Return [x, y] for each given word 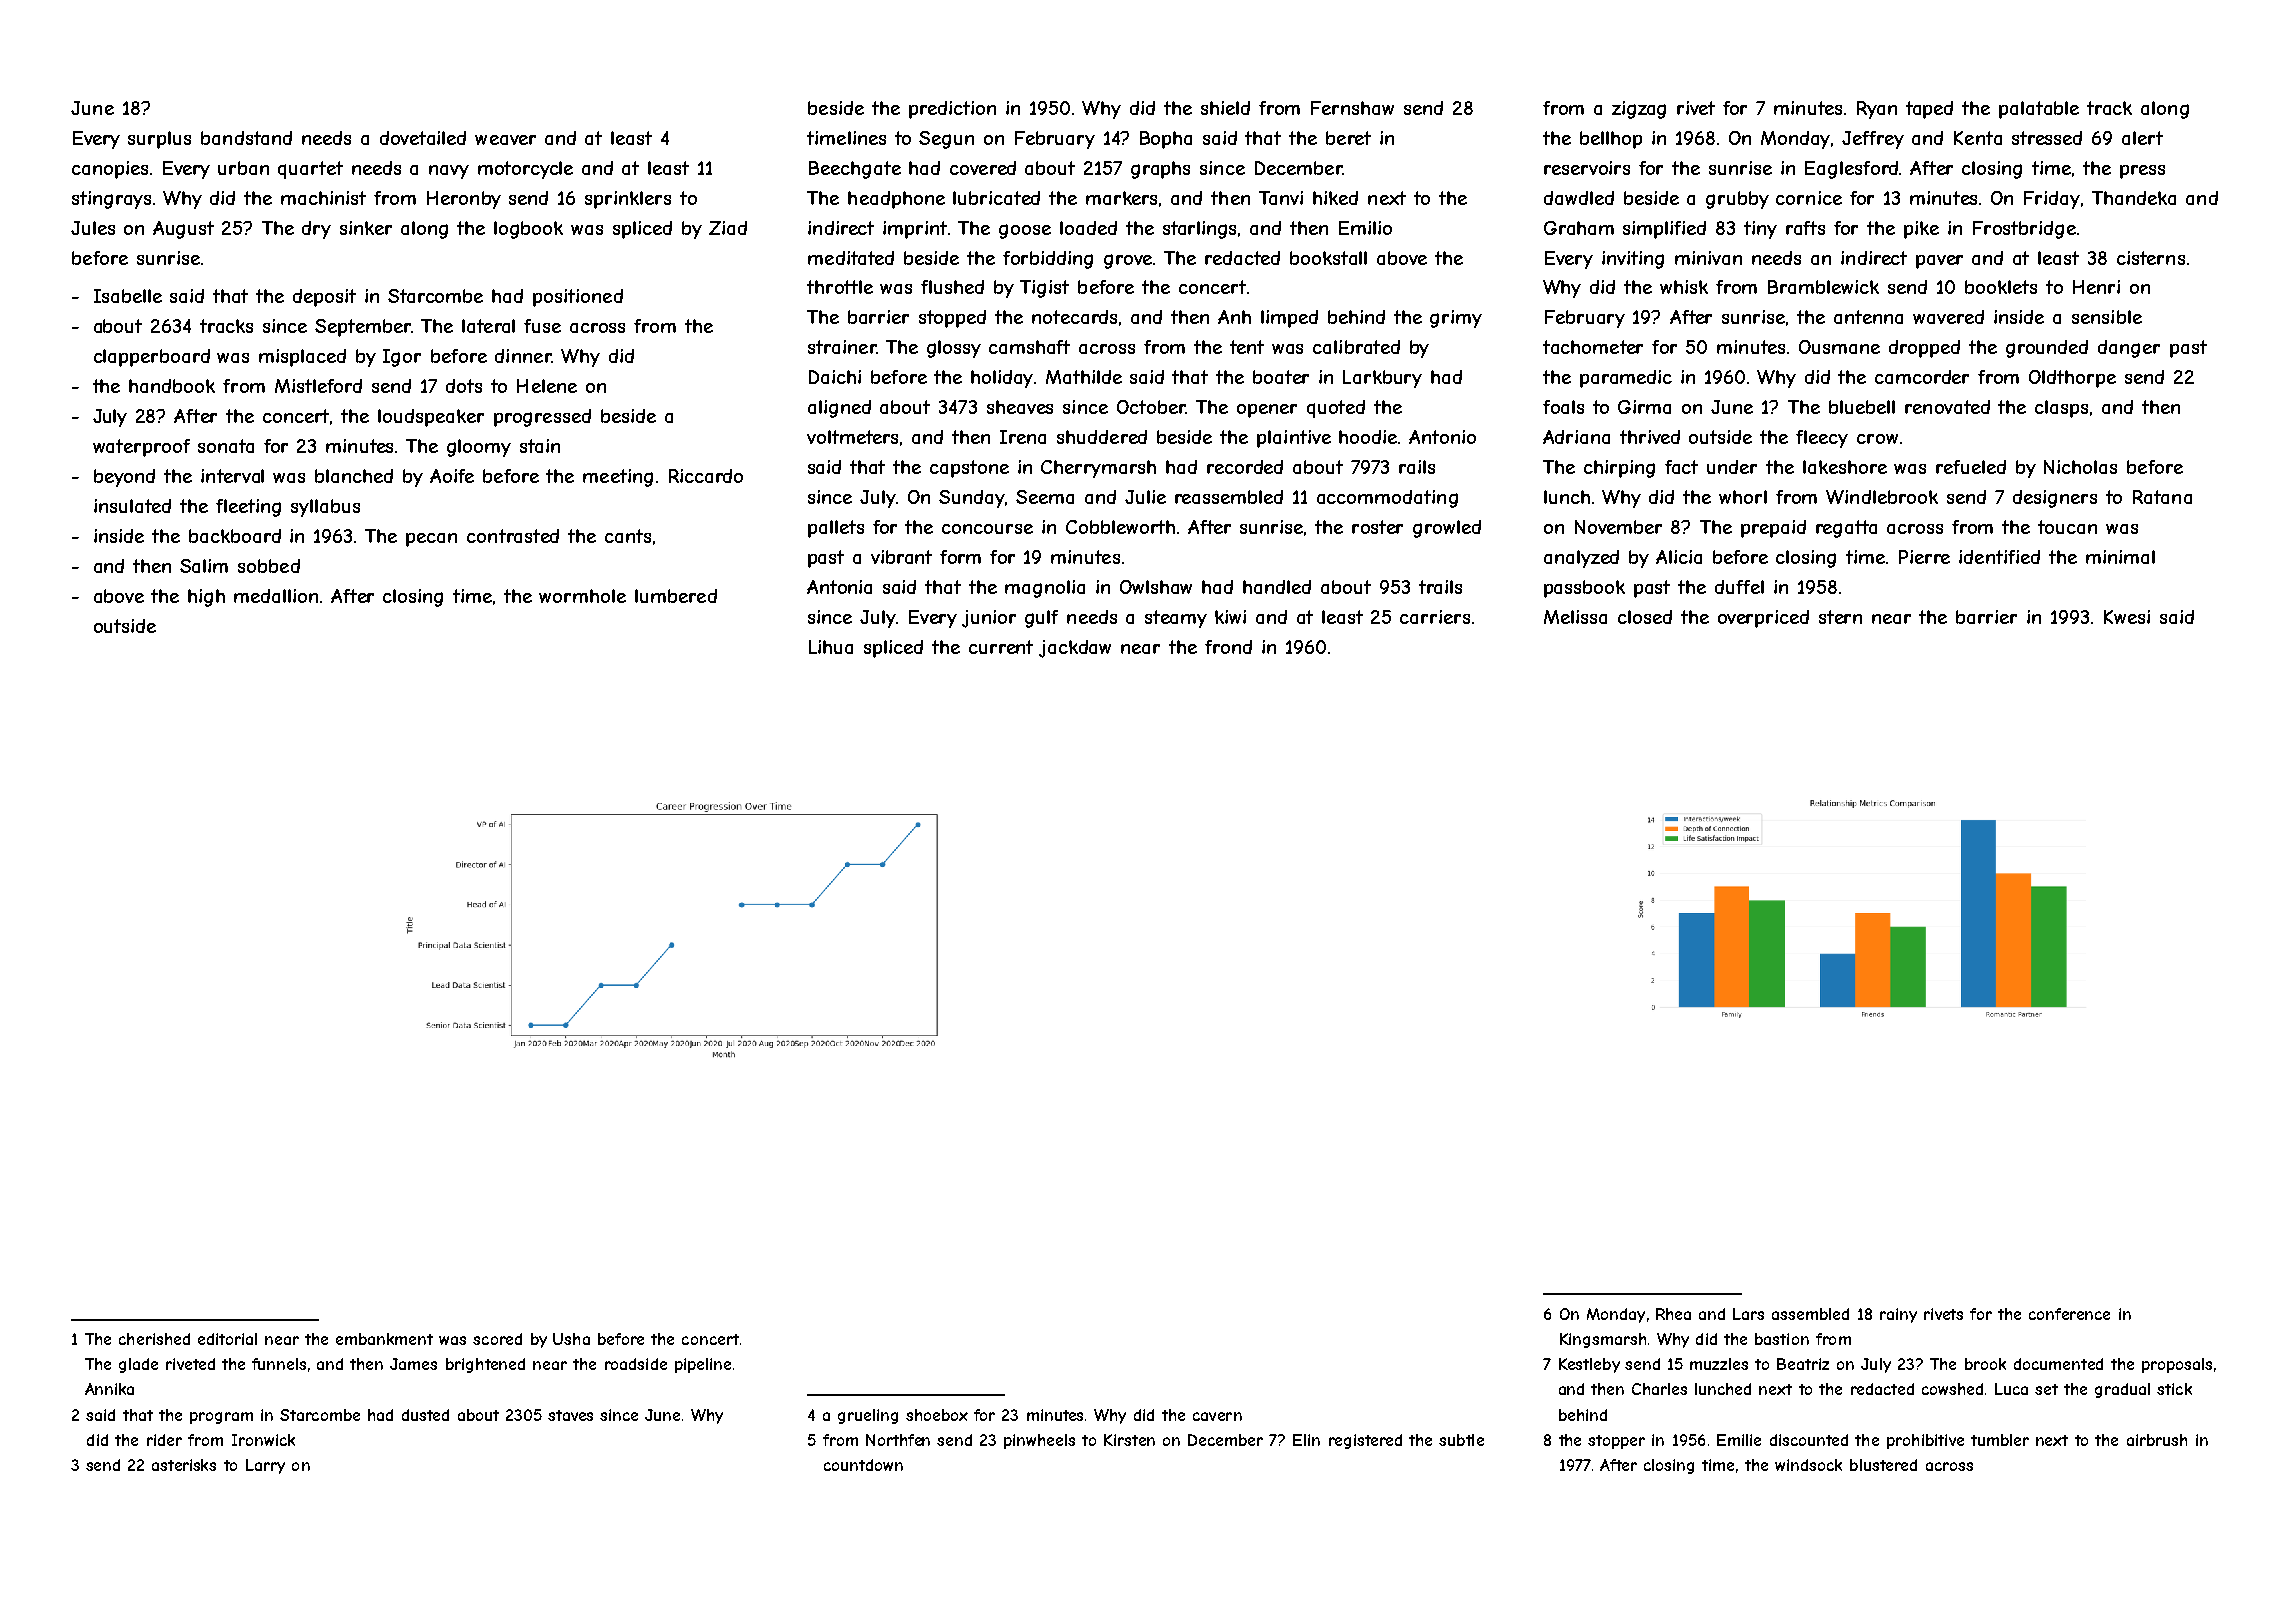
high [206, 598]
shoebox [937, 1415]
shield [1225, 108]
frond [1228, 647]
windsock [1808, 1465]
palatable [2039, 110]
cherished [154, 1339]
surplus [159, 140]
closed [1645, 617]
